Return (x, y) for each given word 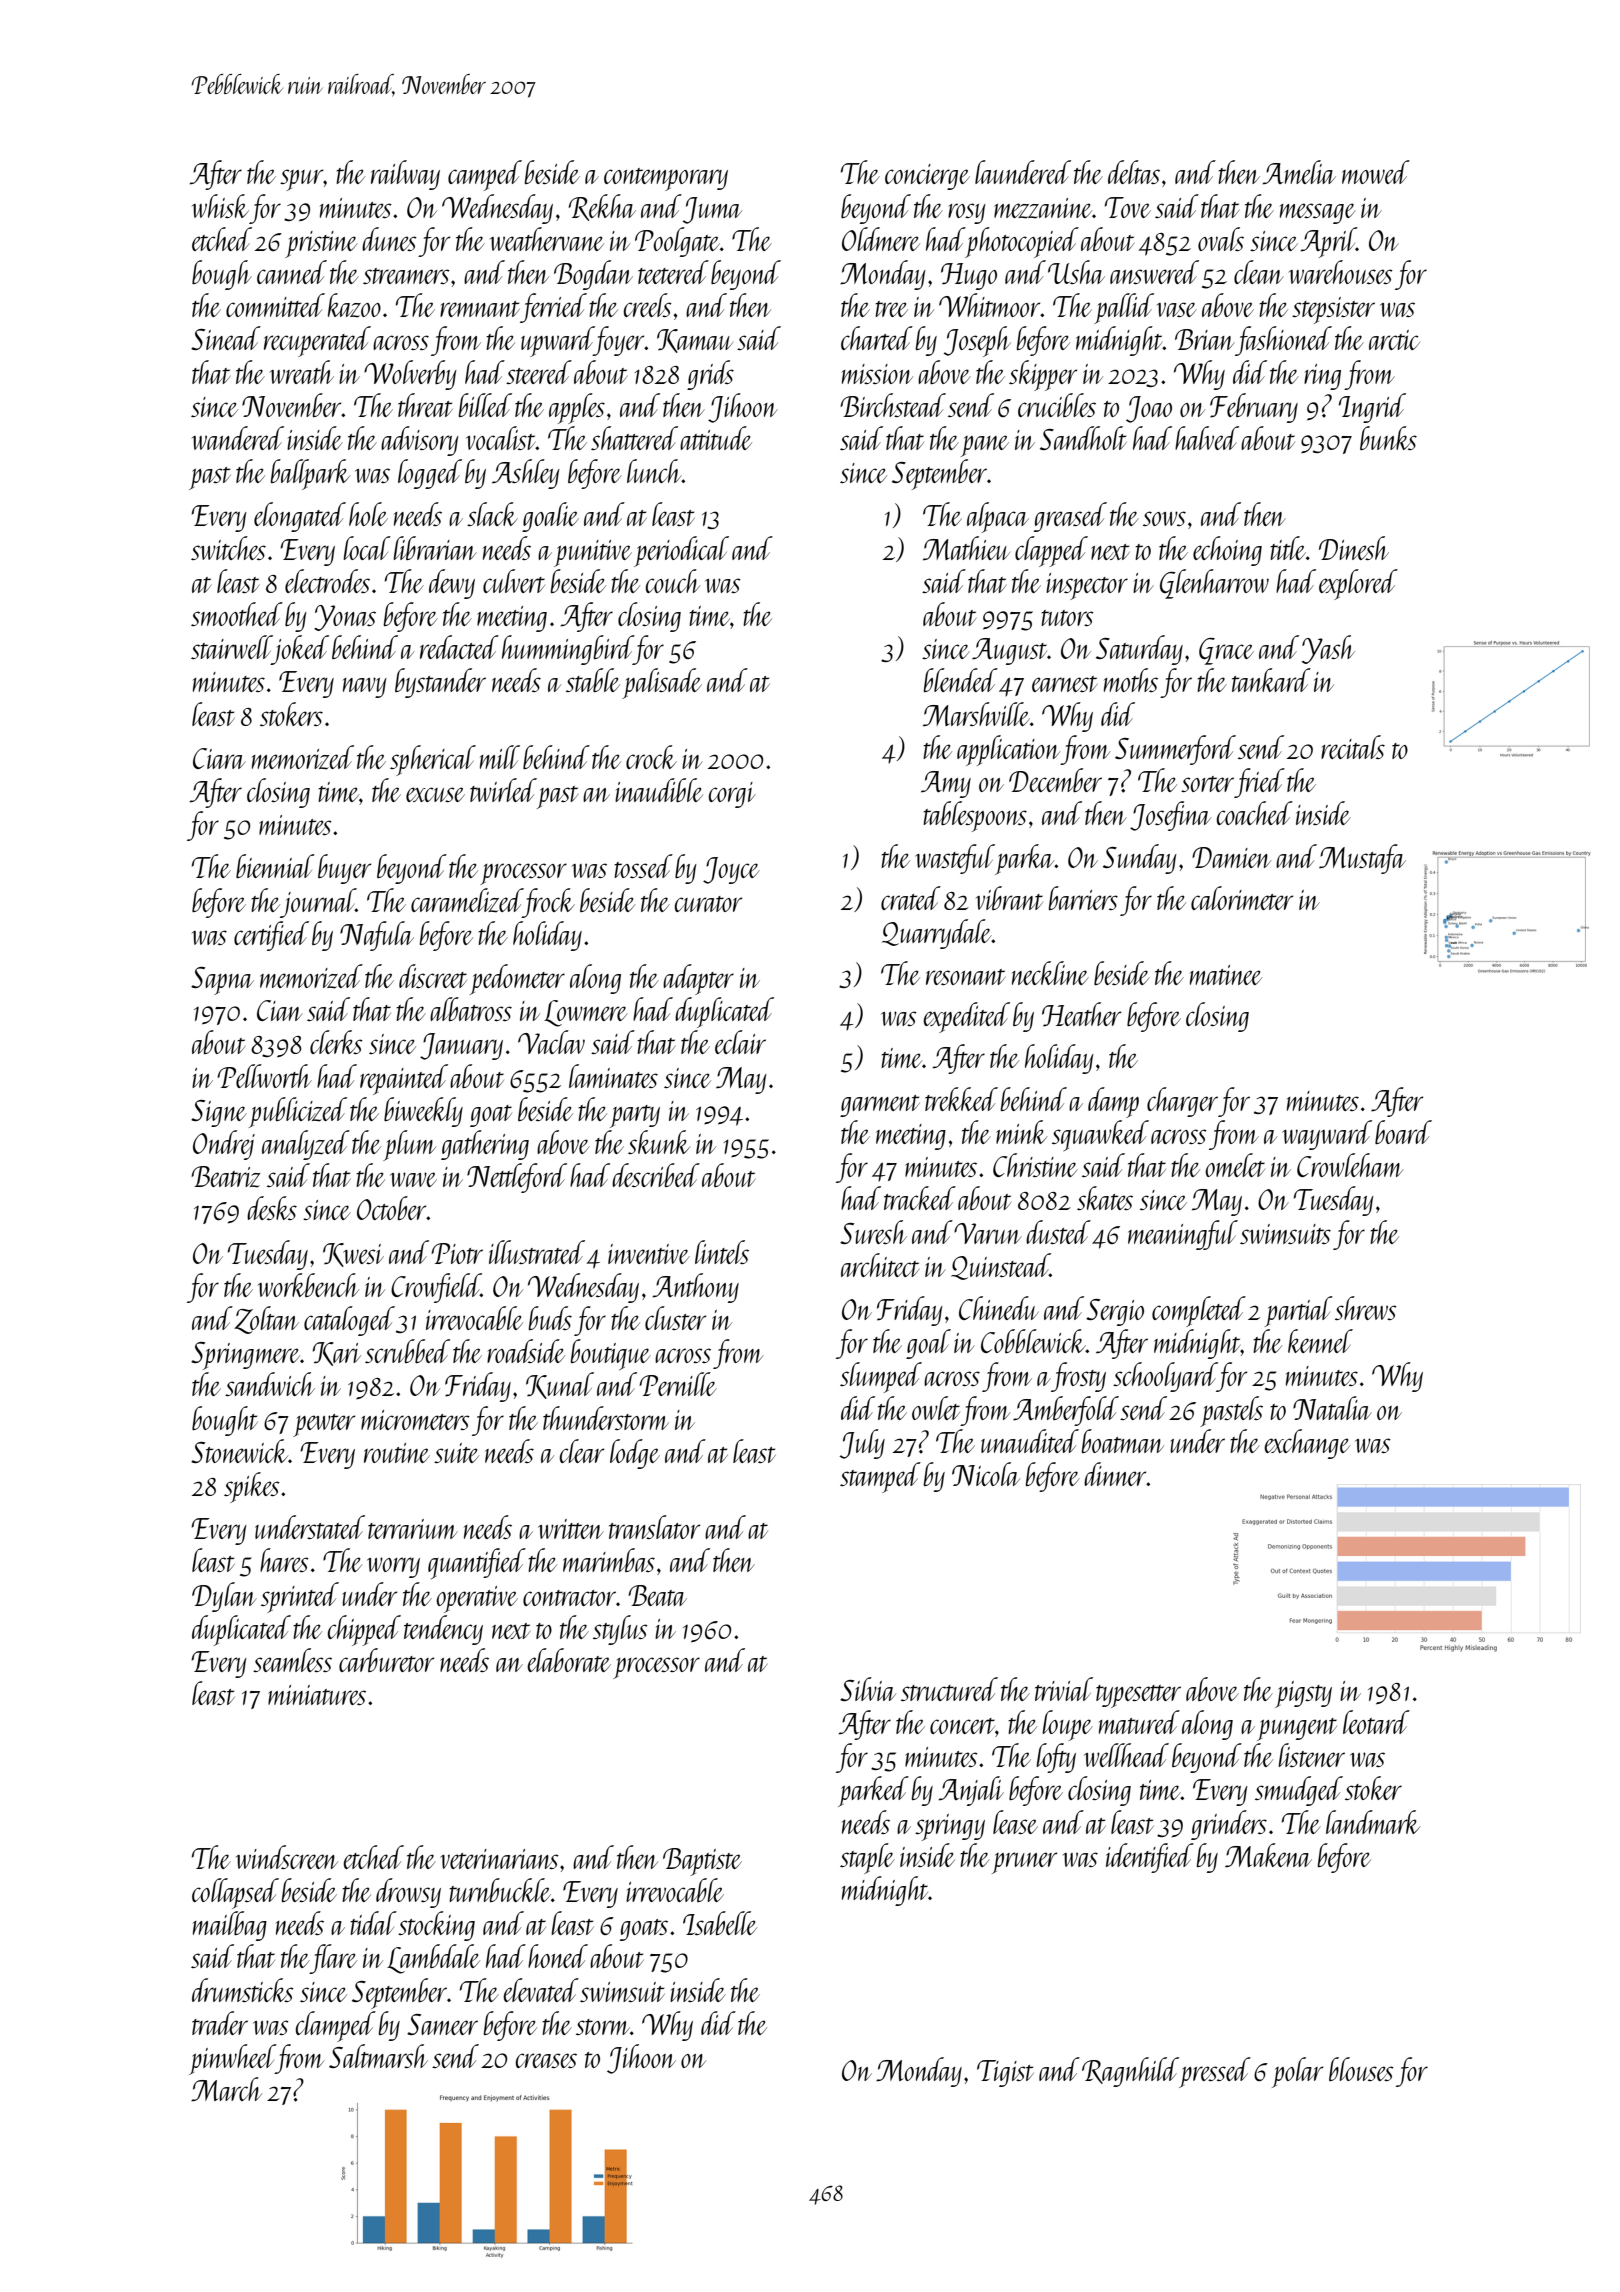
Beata (657, 1595)
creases (546, 2060)
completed (1199, 1311)
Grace (1226, 651)
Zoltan (266, 1320)
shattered (634, 438)
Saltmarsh (378, 2056)
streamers (406, 276)
